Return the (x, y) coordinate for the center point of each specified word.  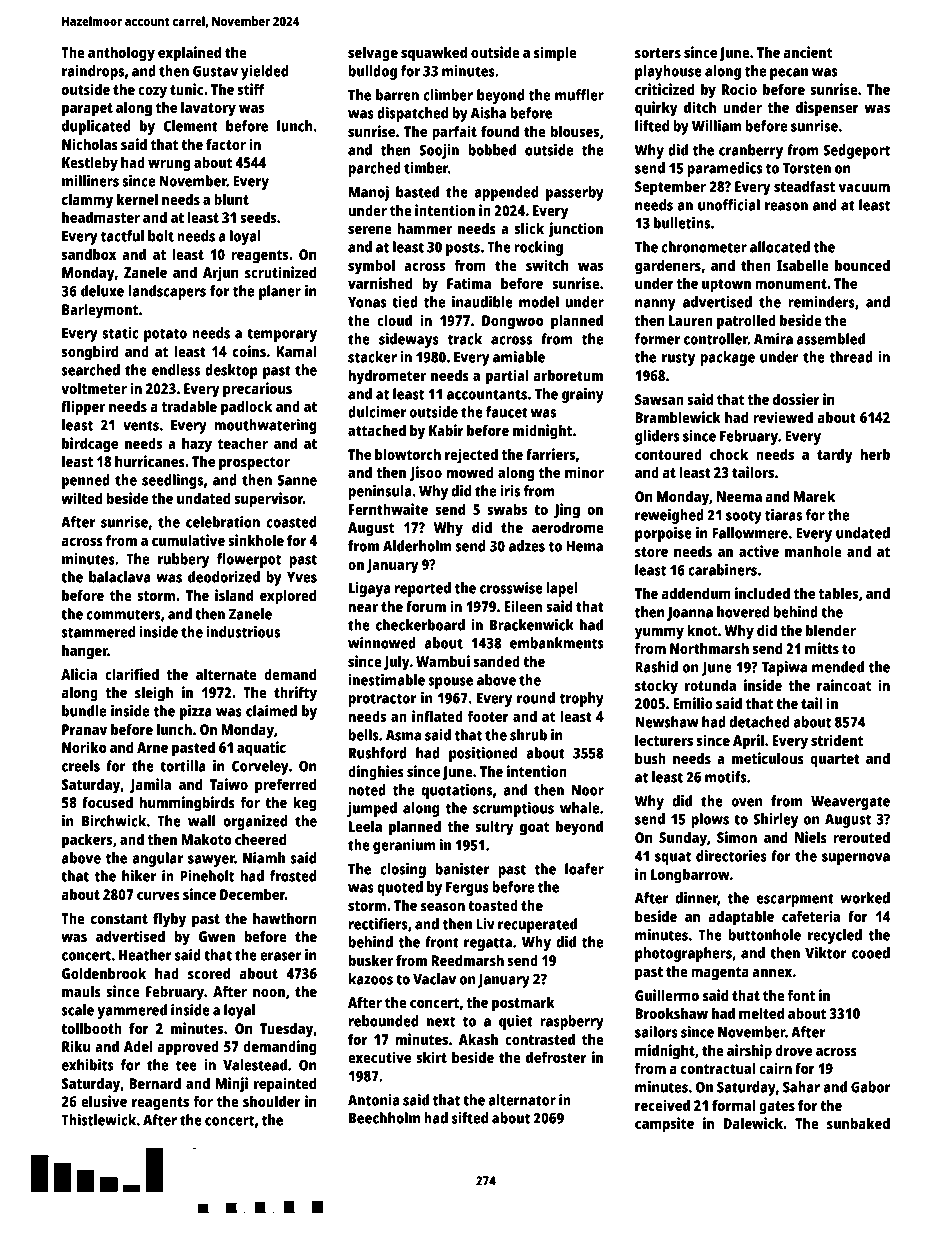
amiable (519, 357)
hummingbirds (187, 804)
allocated (780, 247)
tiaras (783, 515)
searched (91, 370)
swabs (507, 509)
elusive (104, 1101)
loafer (584, 869)
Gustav (215, 71)
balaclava (120, 577)
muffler (579, 95)
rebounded (384, 1021)
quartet (835, 761)
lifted (652, 126)
